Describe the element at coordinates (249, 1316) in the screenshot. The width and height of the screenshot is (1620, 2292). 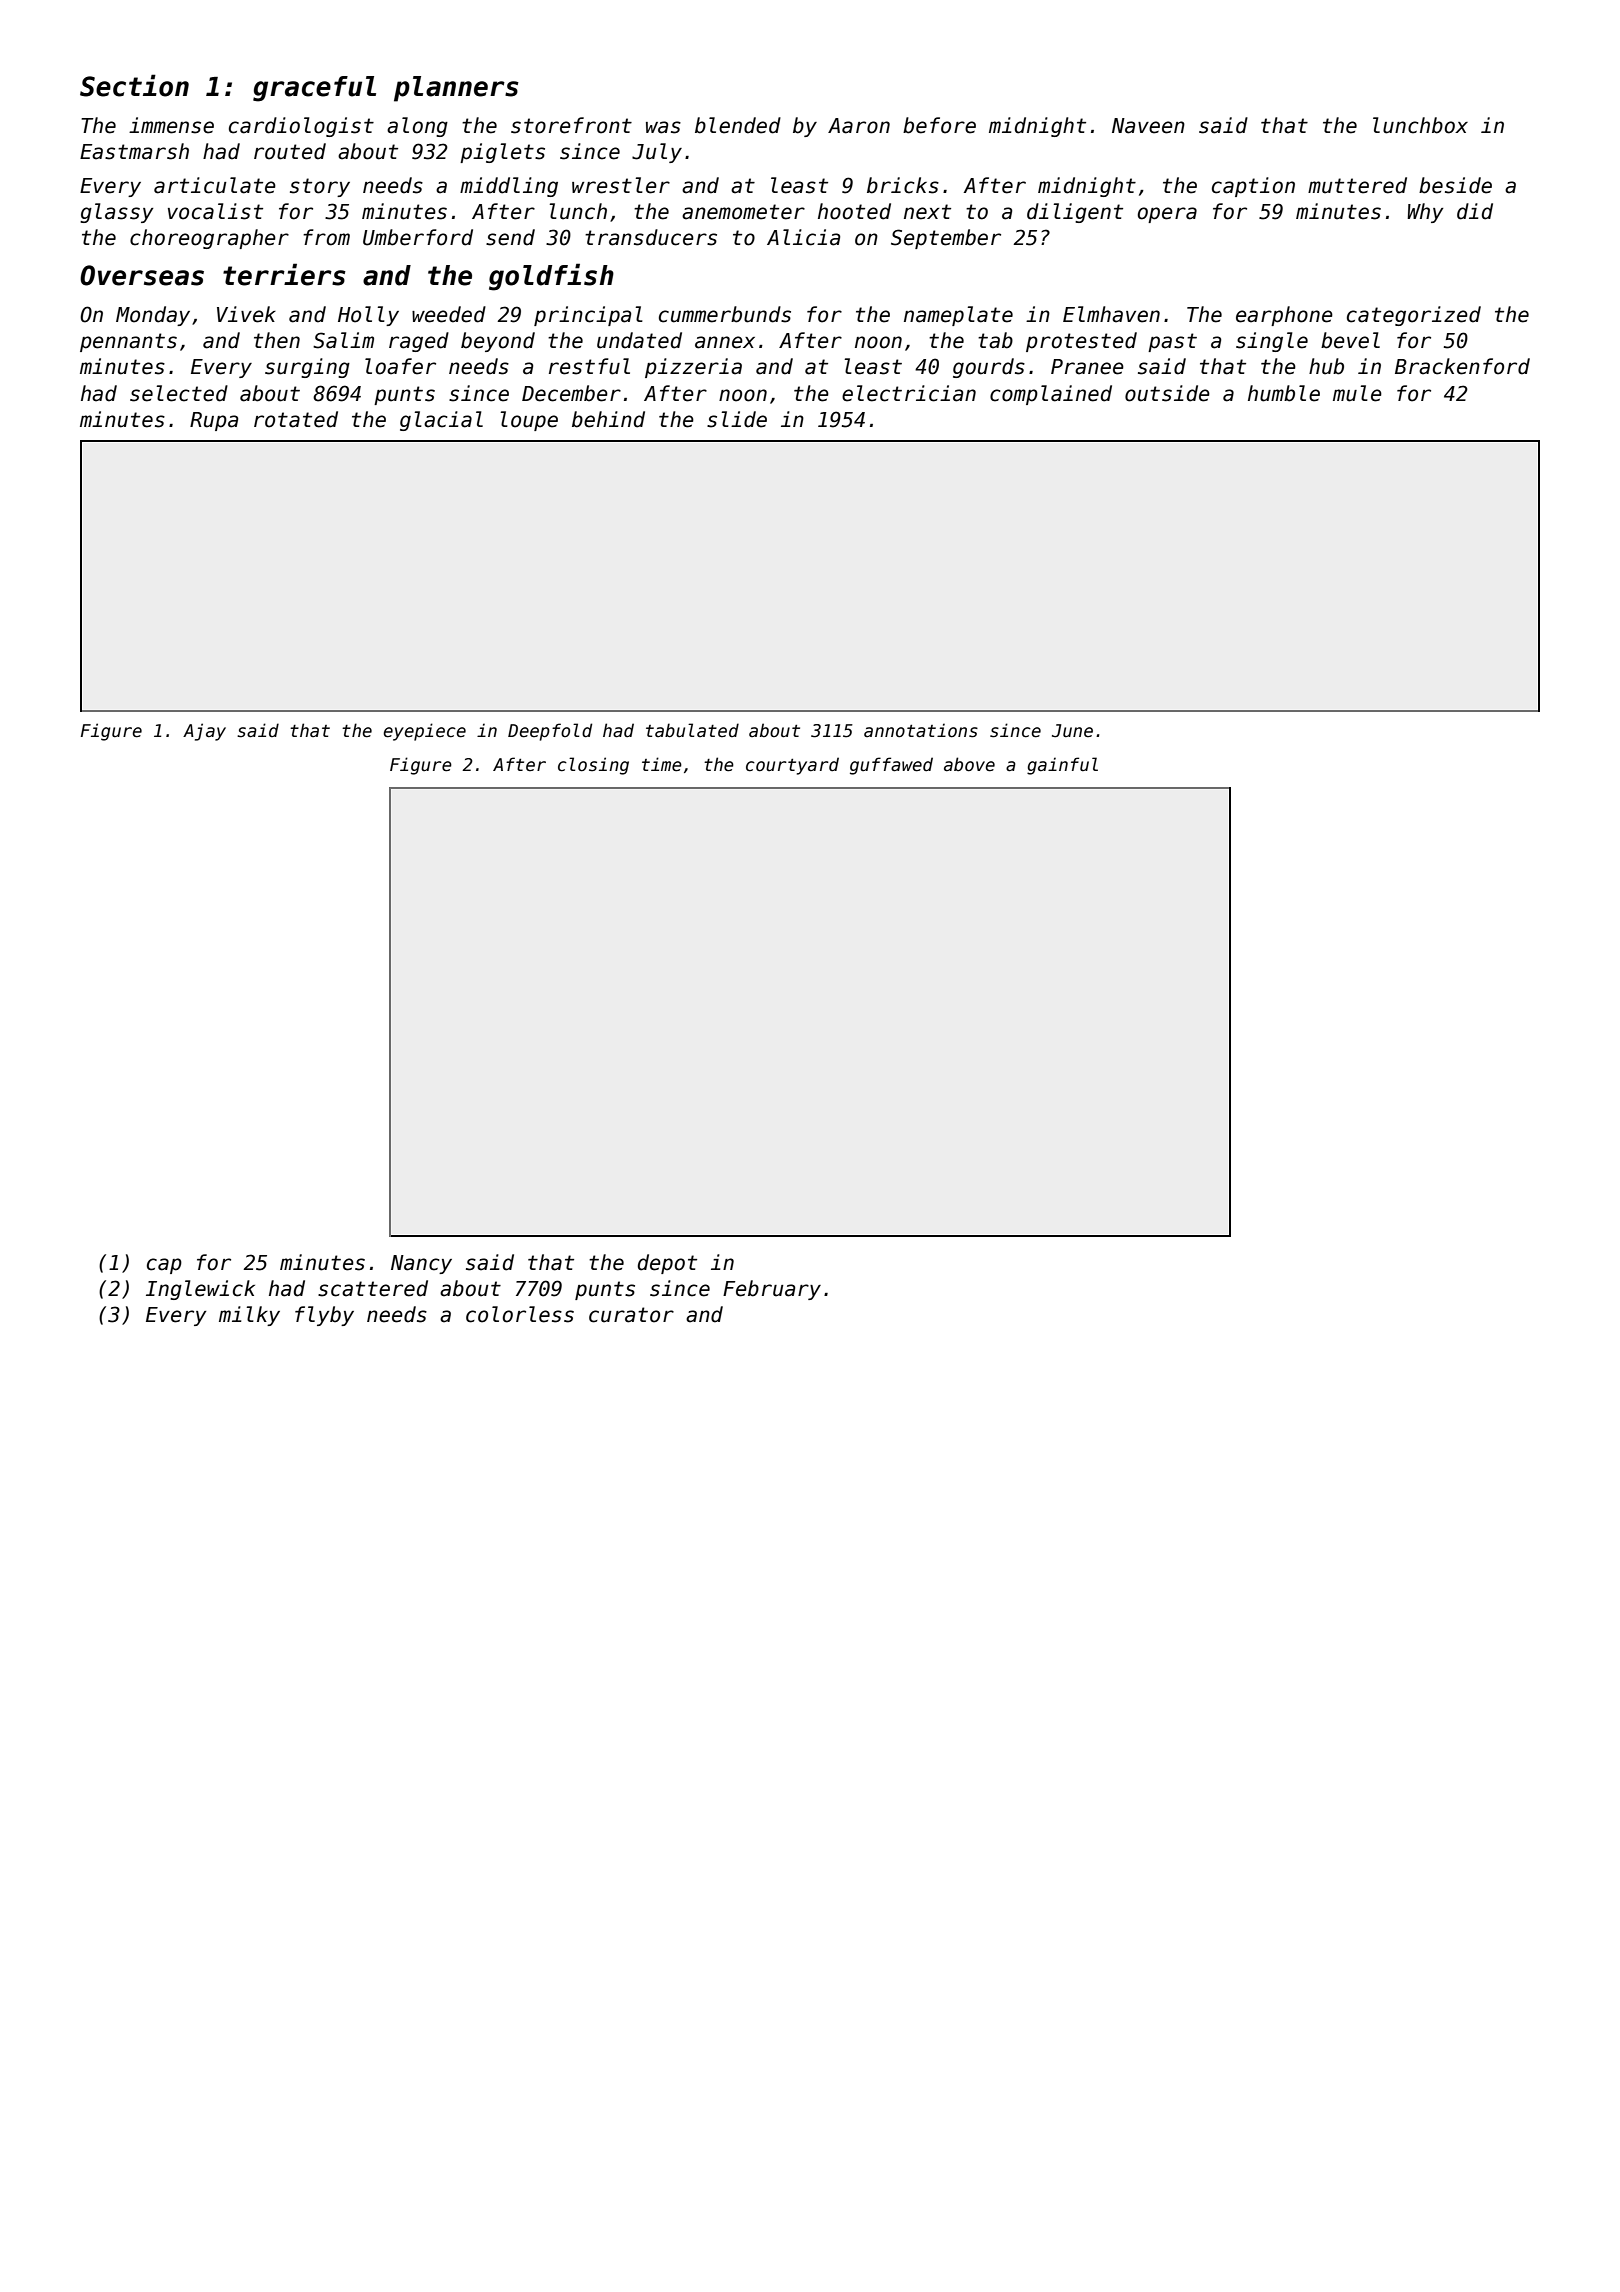
I see `milky` at that location.
